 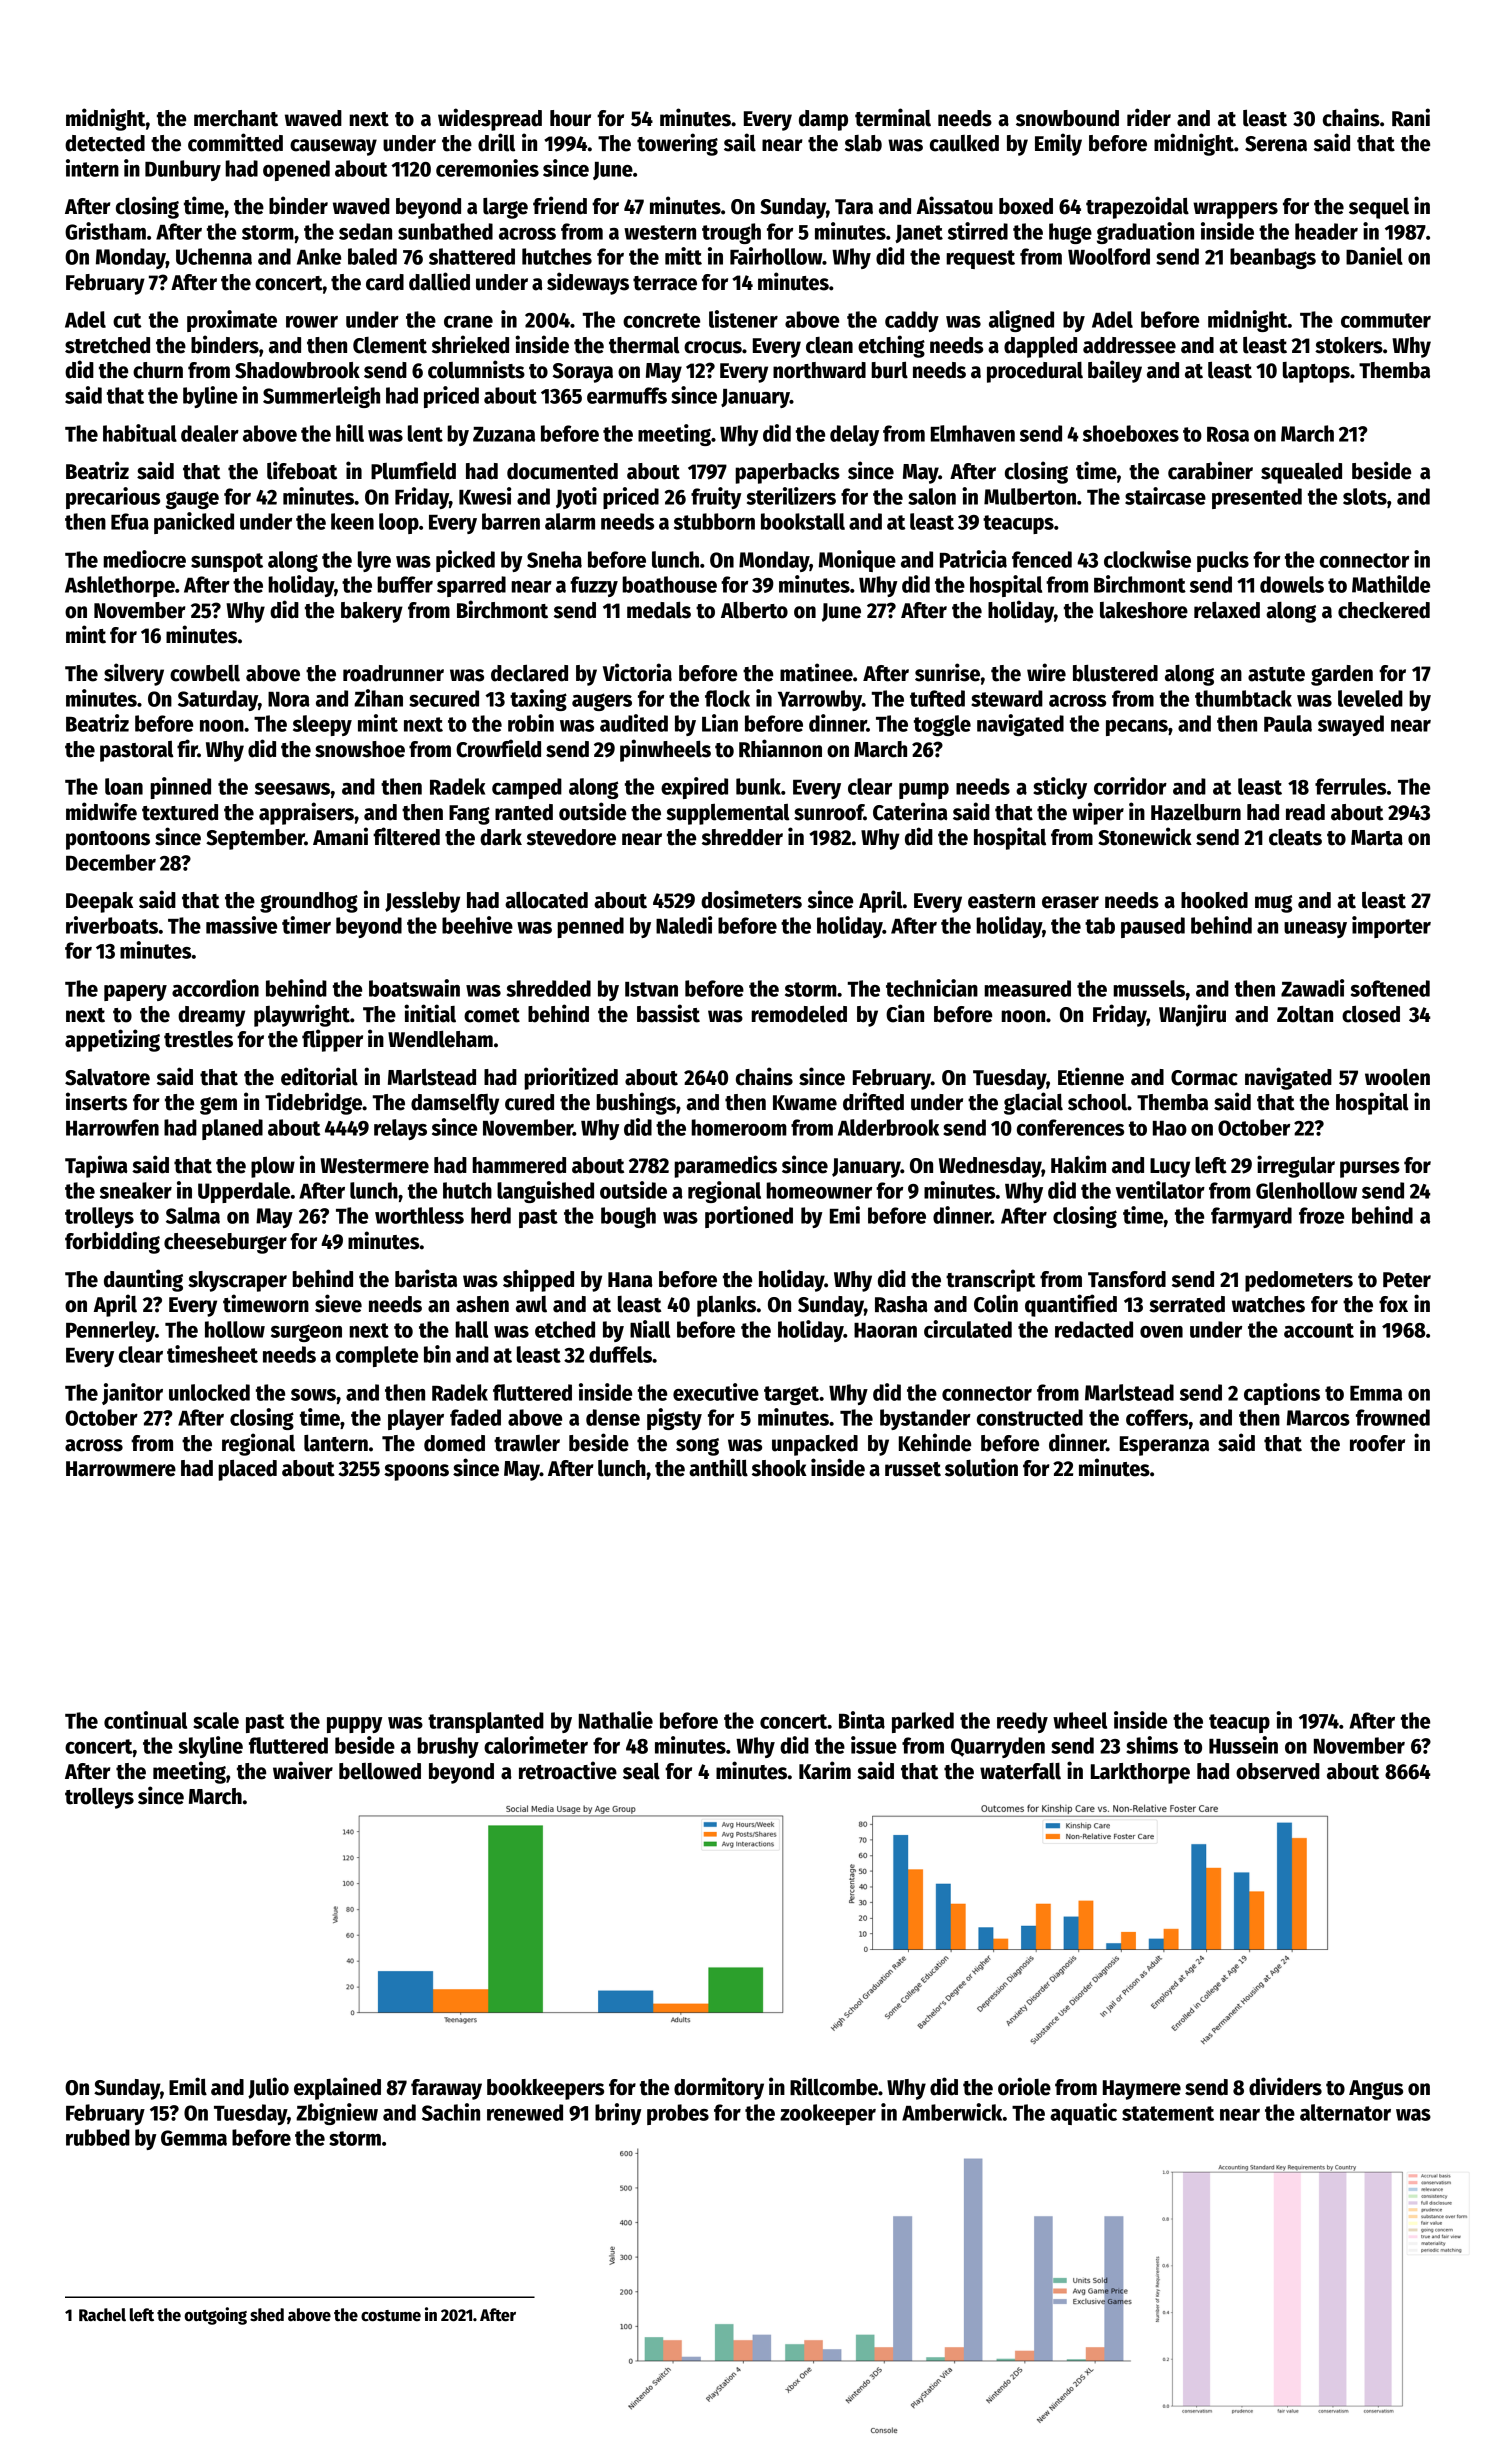 What do you see at coordinates (952, 2112) in the screenshot?
I see `Amberwick` at bounding box center [952, 2112].
